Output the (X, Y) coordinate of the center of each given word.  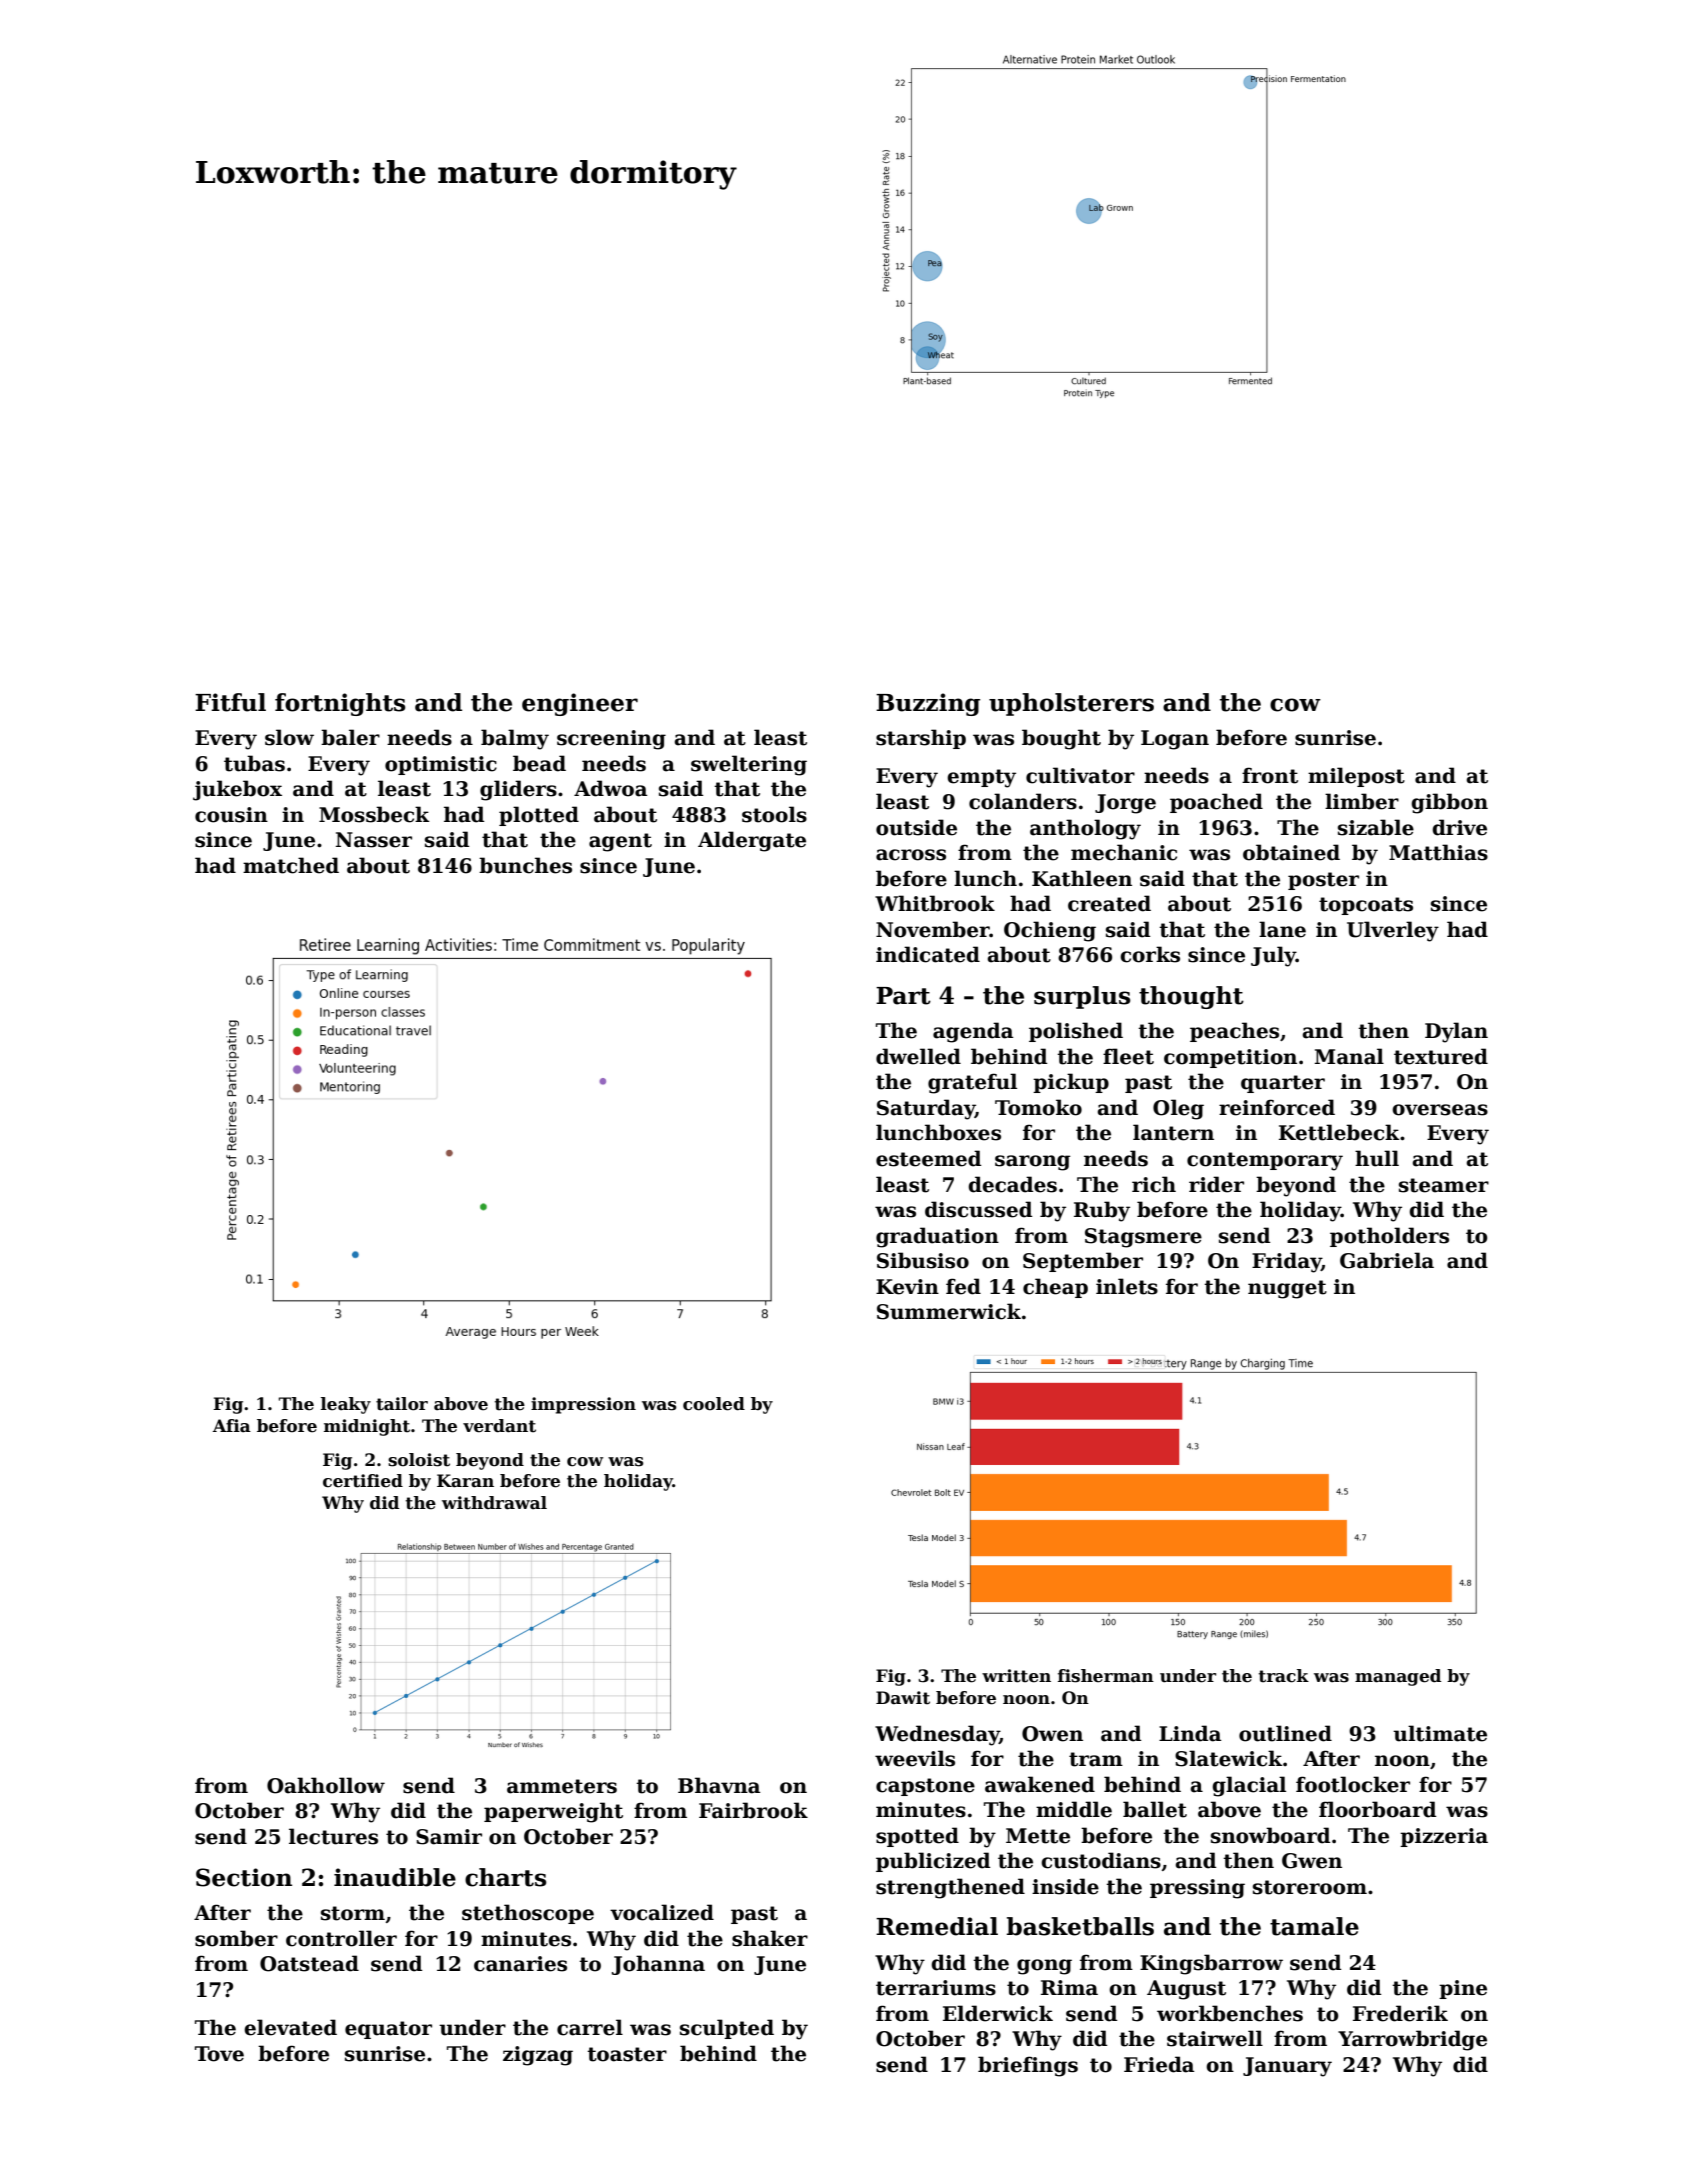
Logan (1175, 740)
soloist (419, 1460)
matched (291, 865)
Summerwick (949, 1311)
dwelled (918, 1056)
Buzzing (928, 704)
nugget (1287, 1289)
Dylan (1456, 1032)
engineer (580, 704)
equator (388, 2030)
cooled (714, 1404)
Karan (465, 1481)
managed (1398, 1677)
